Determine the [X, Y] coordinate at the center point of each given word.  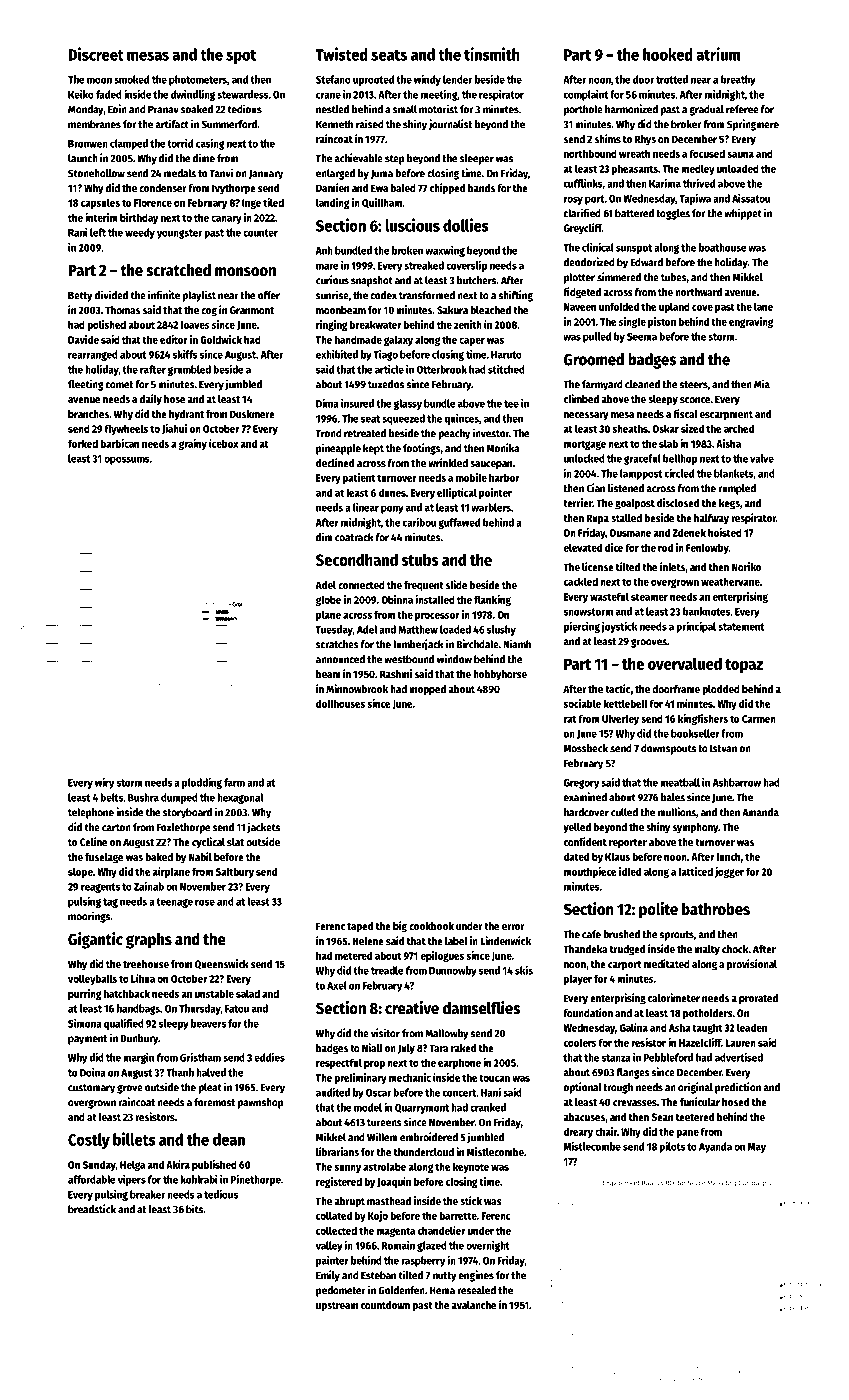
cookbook [431, 926]
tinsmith [492, 54]
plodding [202, 783]
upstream [337, 1307]
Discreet [96, 54]
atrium [718, 54]
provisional [752, 965]
